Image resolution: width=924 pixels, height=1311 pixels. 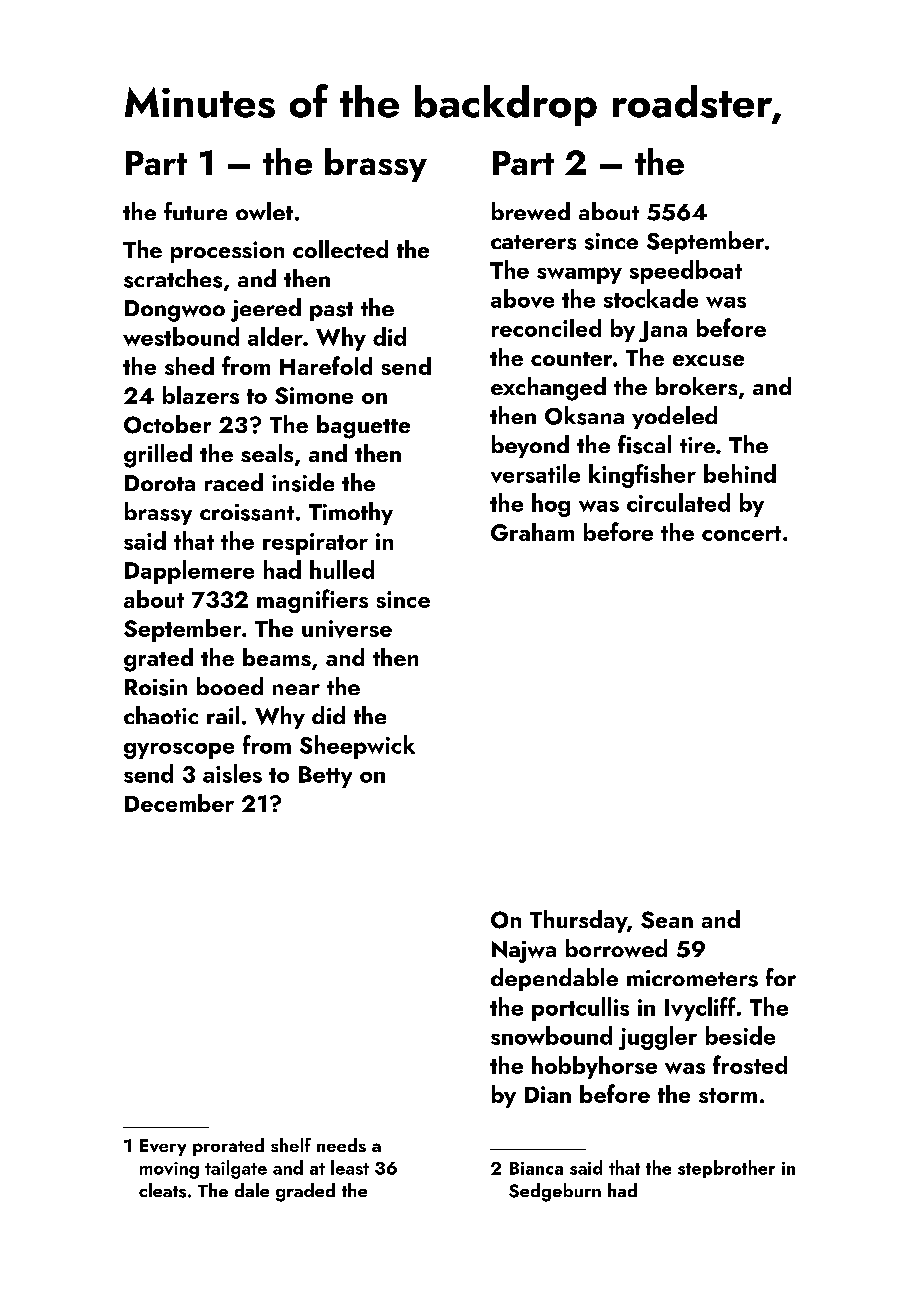 What do you see at coordinates (548, 1094) in the screenshot?
I see `Dian` at bounding box center [548, 1094].
